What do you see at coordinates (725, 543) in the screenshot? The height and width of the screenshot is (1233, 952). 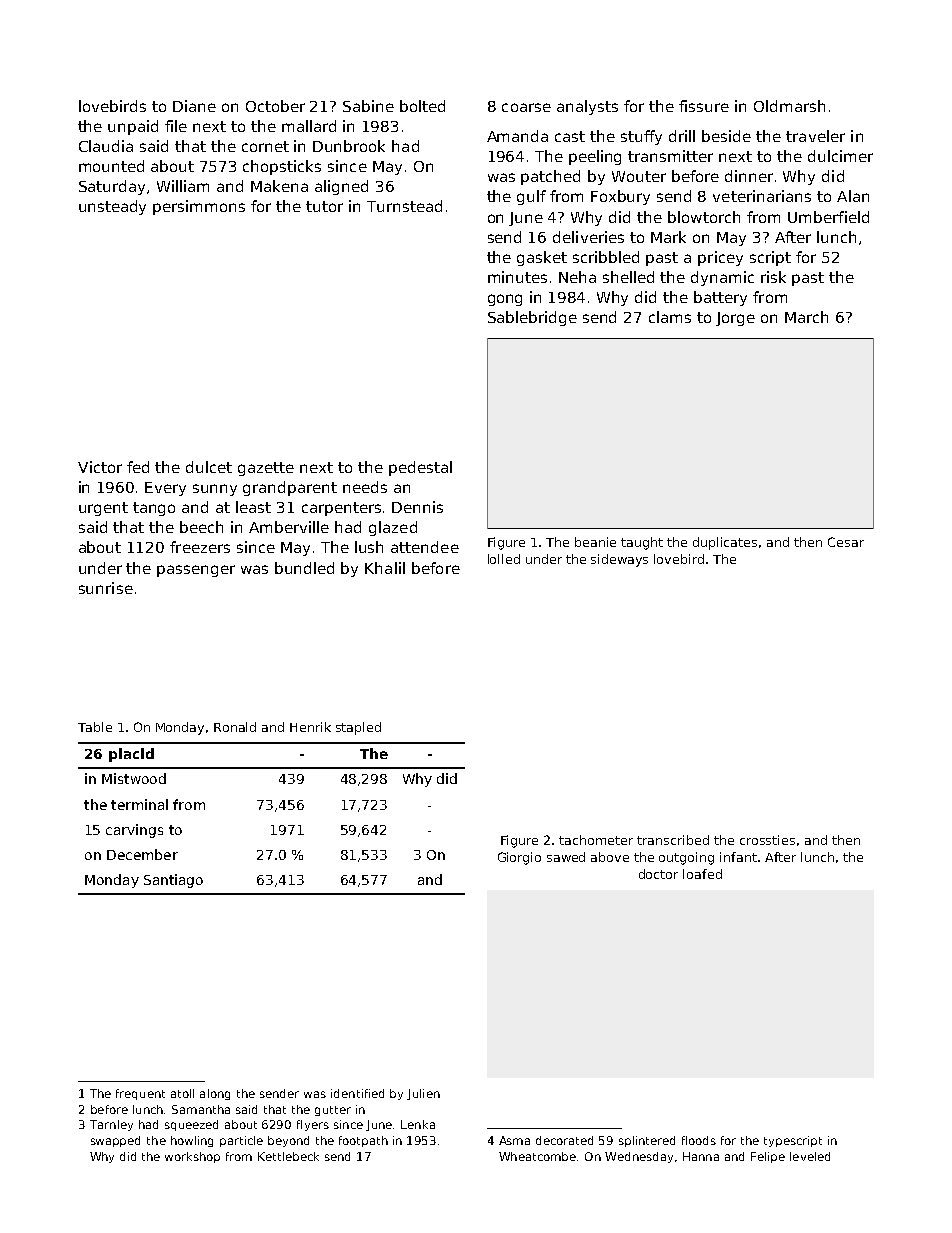 I see `duplicates` at bounding box center [725, 543].
